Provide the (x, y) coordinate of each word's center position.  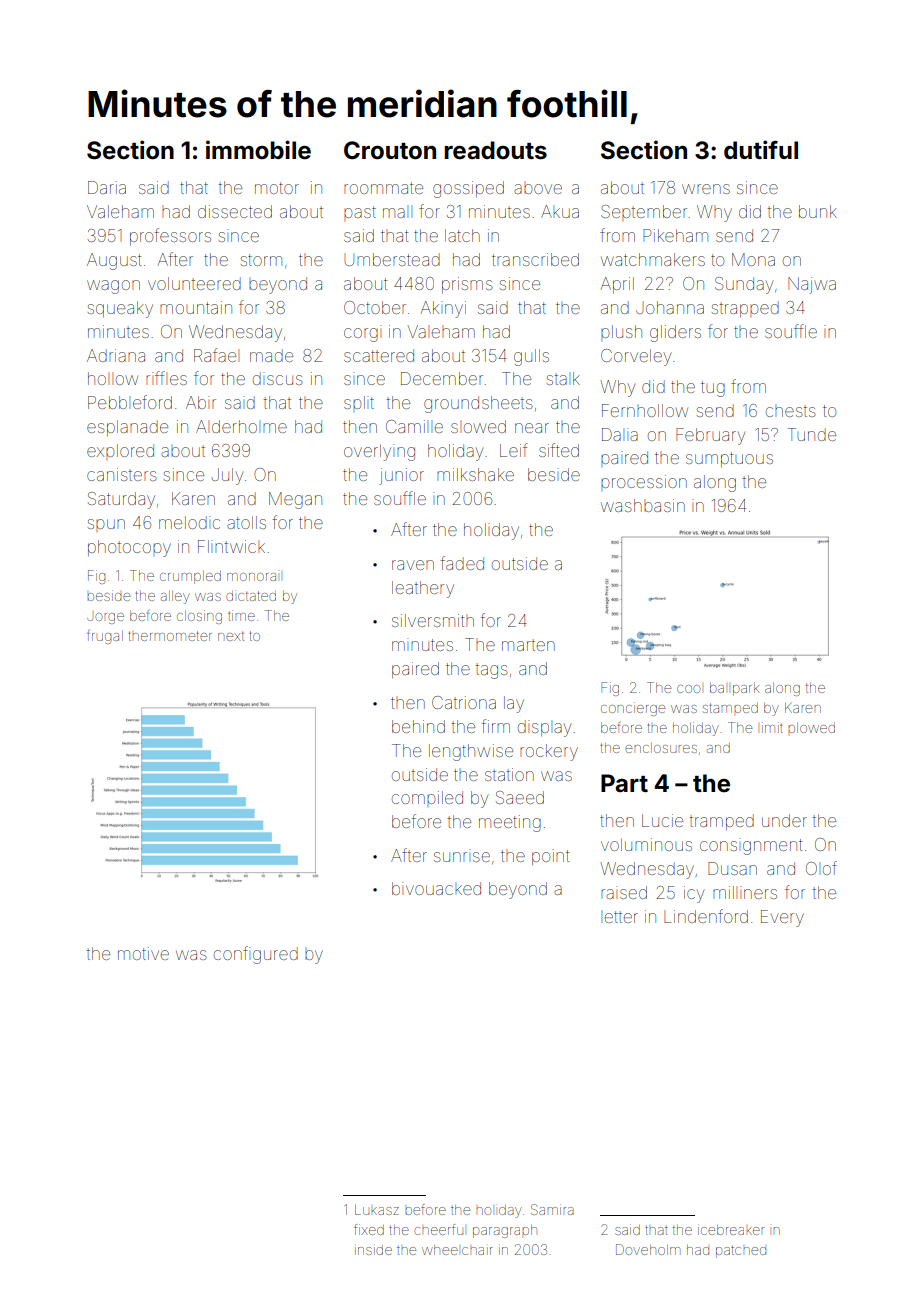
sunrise (462, 855)
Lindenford (706, 916)
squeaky (120, 309)
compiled (427, 799)
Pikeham (675, 235)
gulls (531, 357)
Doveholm (648, 1249)
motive (143, 953)
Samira (552, 1209)
